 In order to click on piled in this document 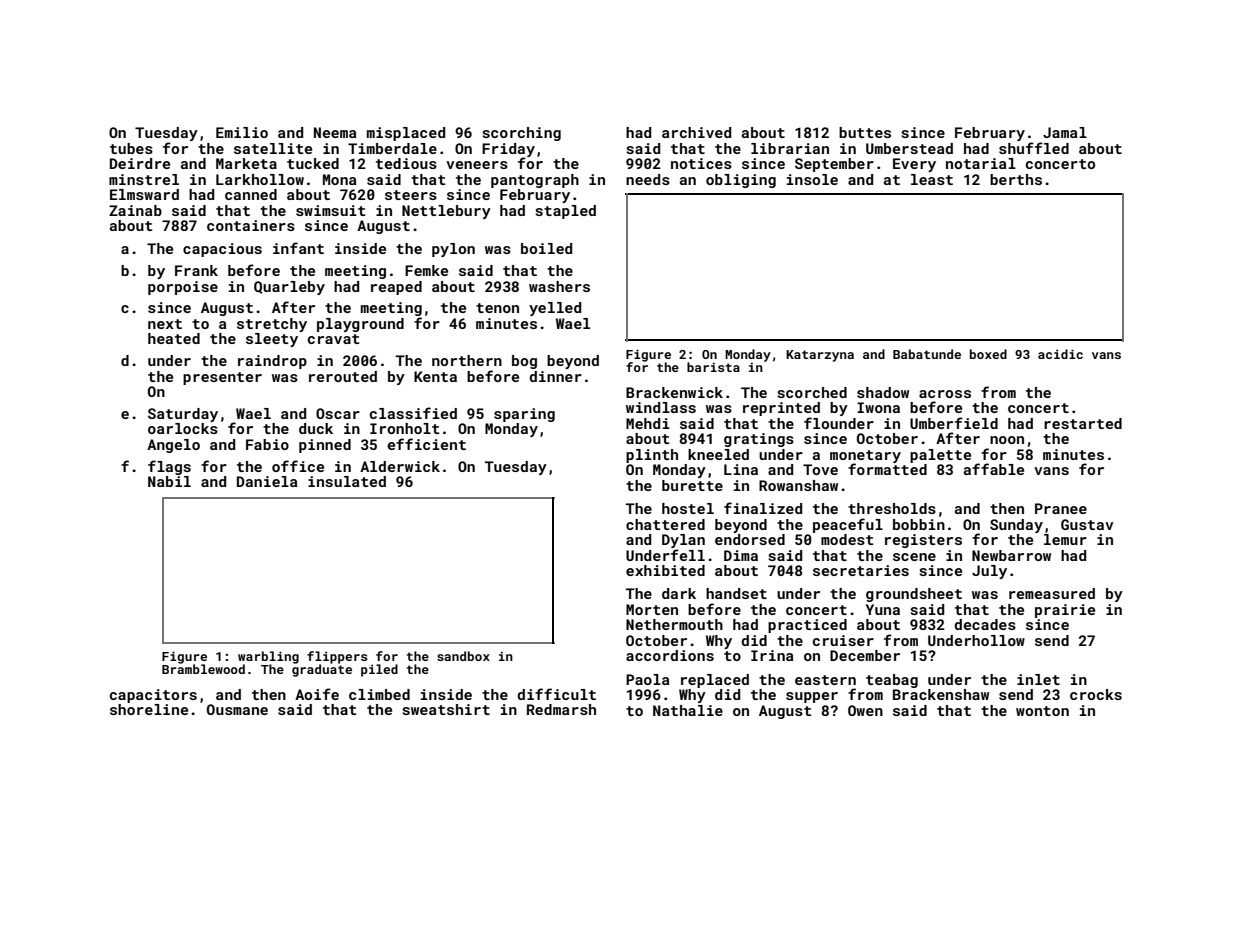, I will do `click(379, 670)`.
